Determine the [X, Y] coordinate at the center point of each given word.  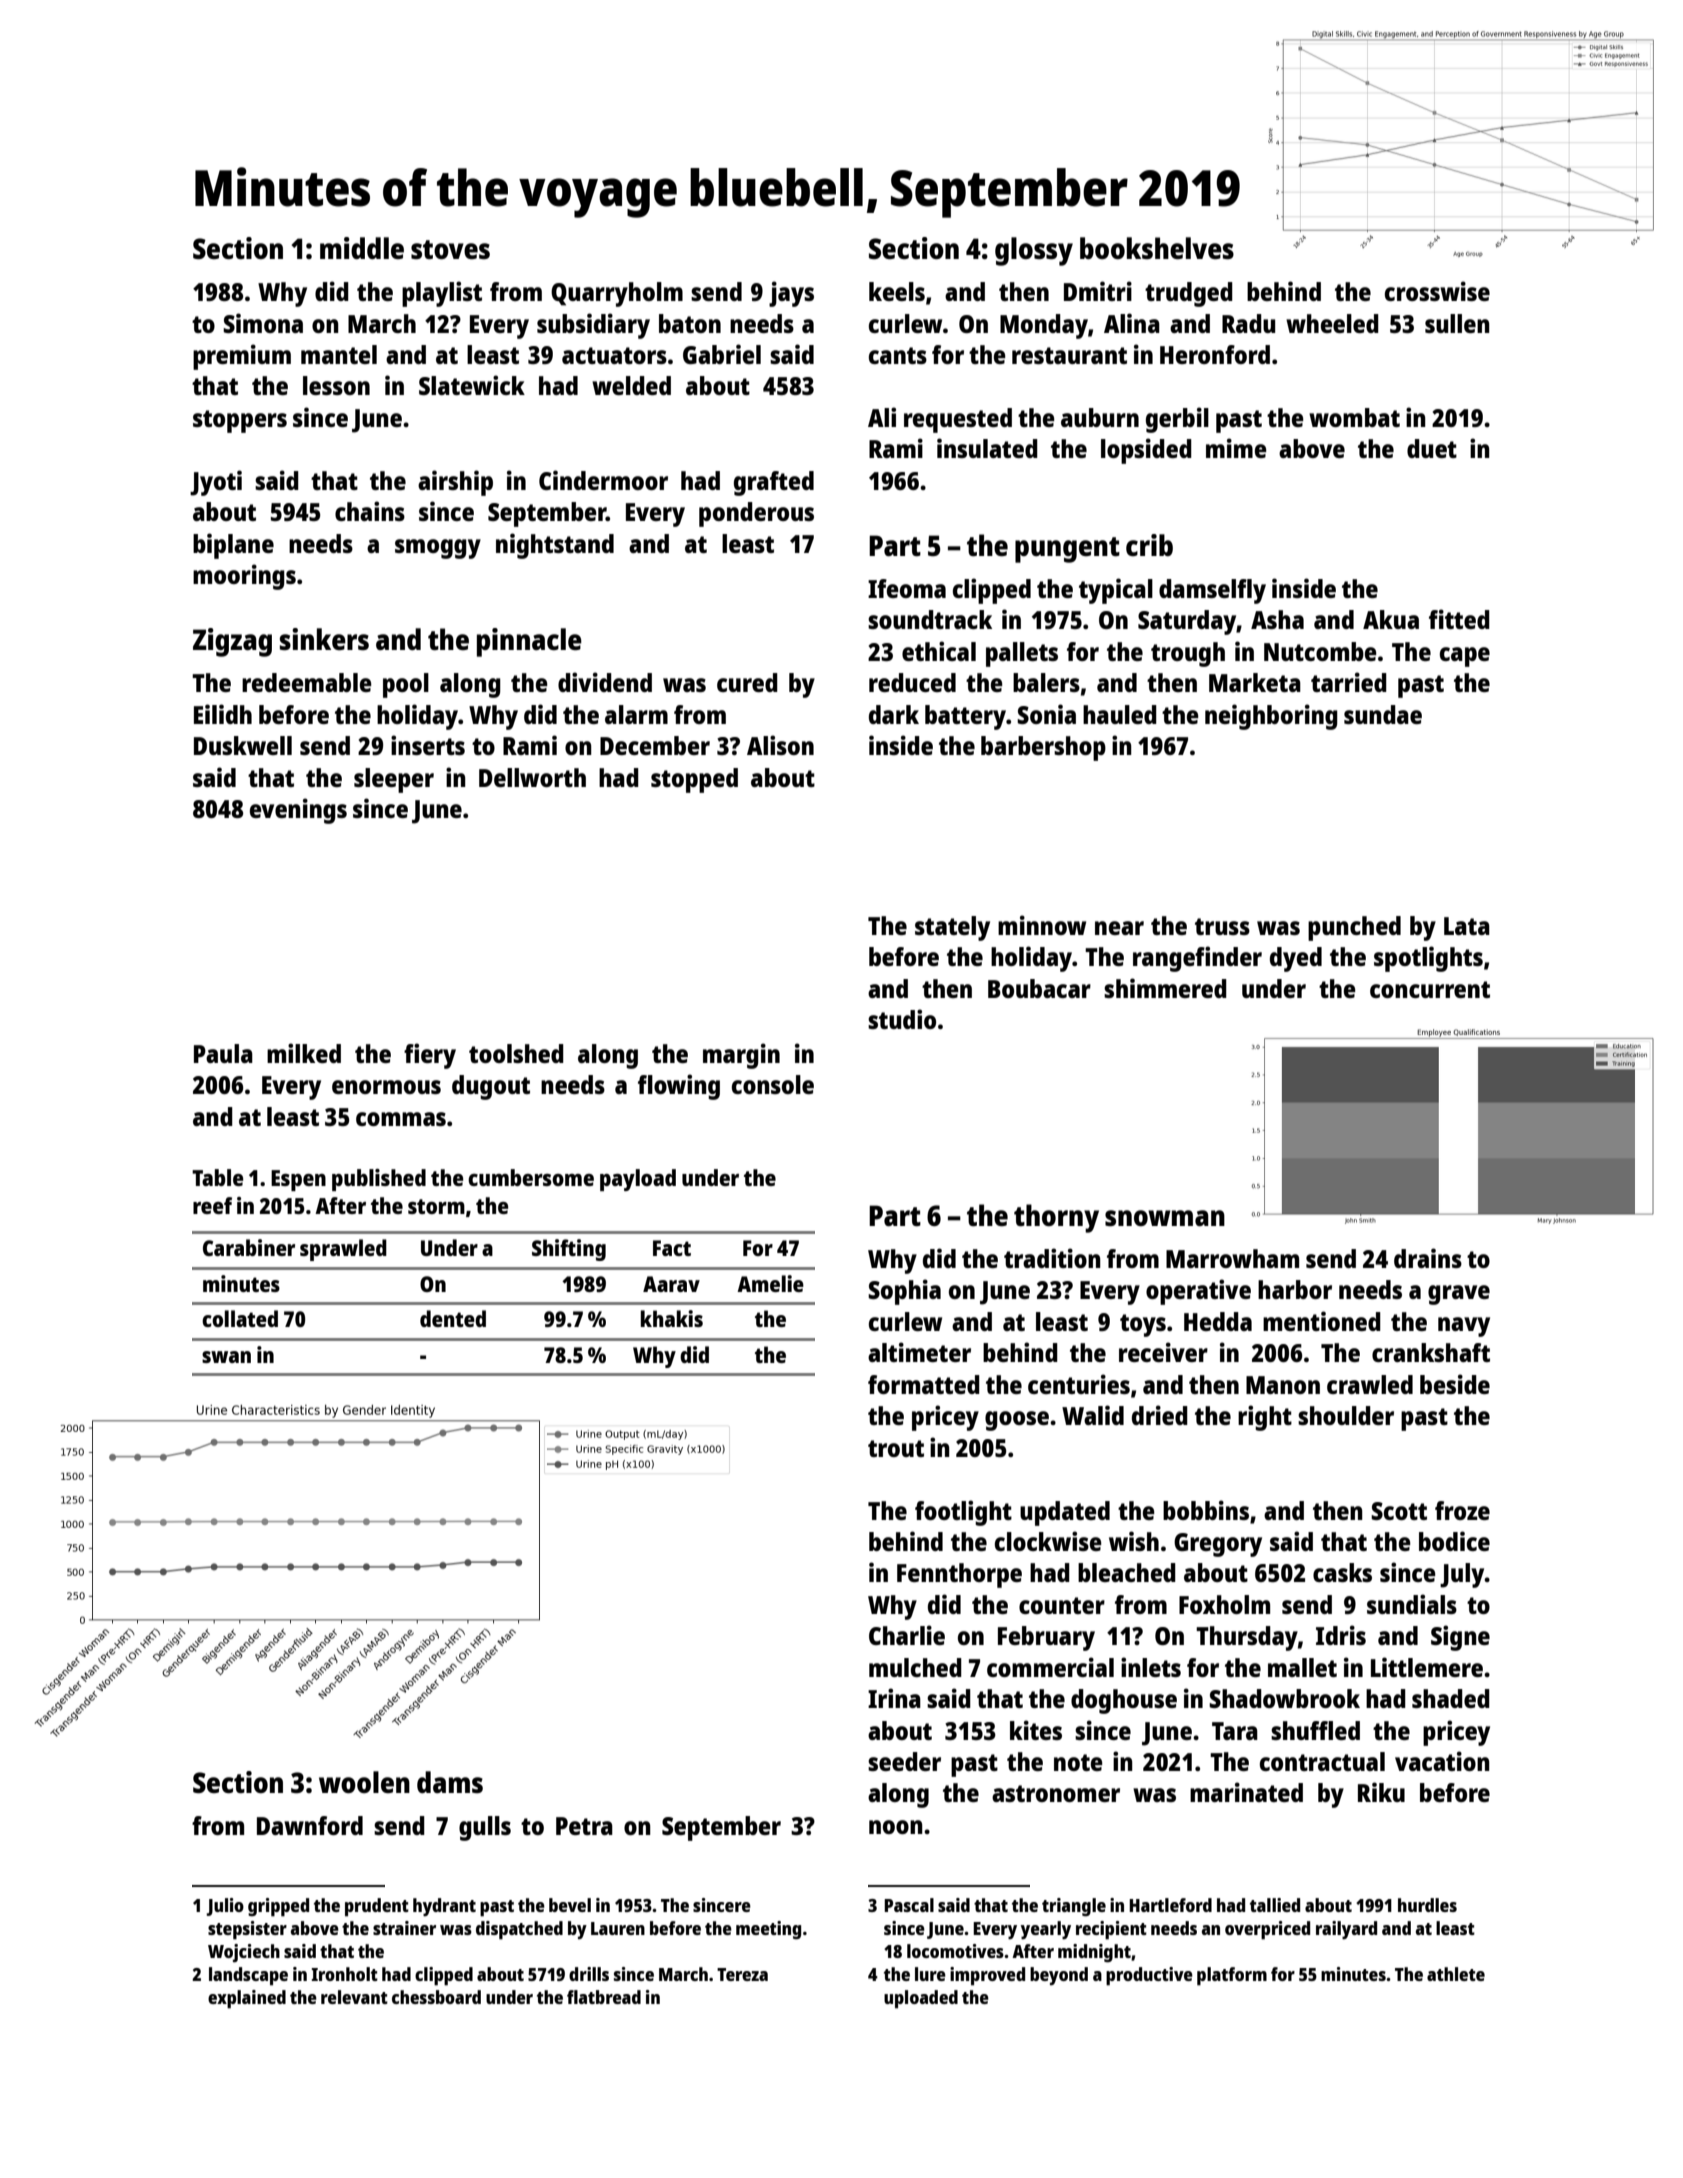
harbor [1295, 1289]
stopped [694, 780]
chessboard [436, 1997]
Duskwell [243, 745]
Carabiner [249, 1247]
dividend [605, 682]
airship [455, 483]
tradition [1052, 1258]
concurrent [1430, 989]
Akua [1391, 619]
